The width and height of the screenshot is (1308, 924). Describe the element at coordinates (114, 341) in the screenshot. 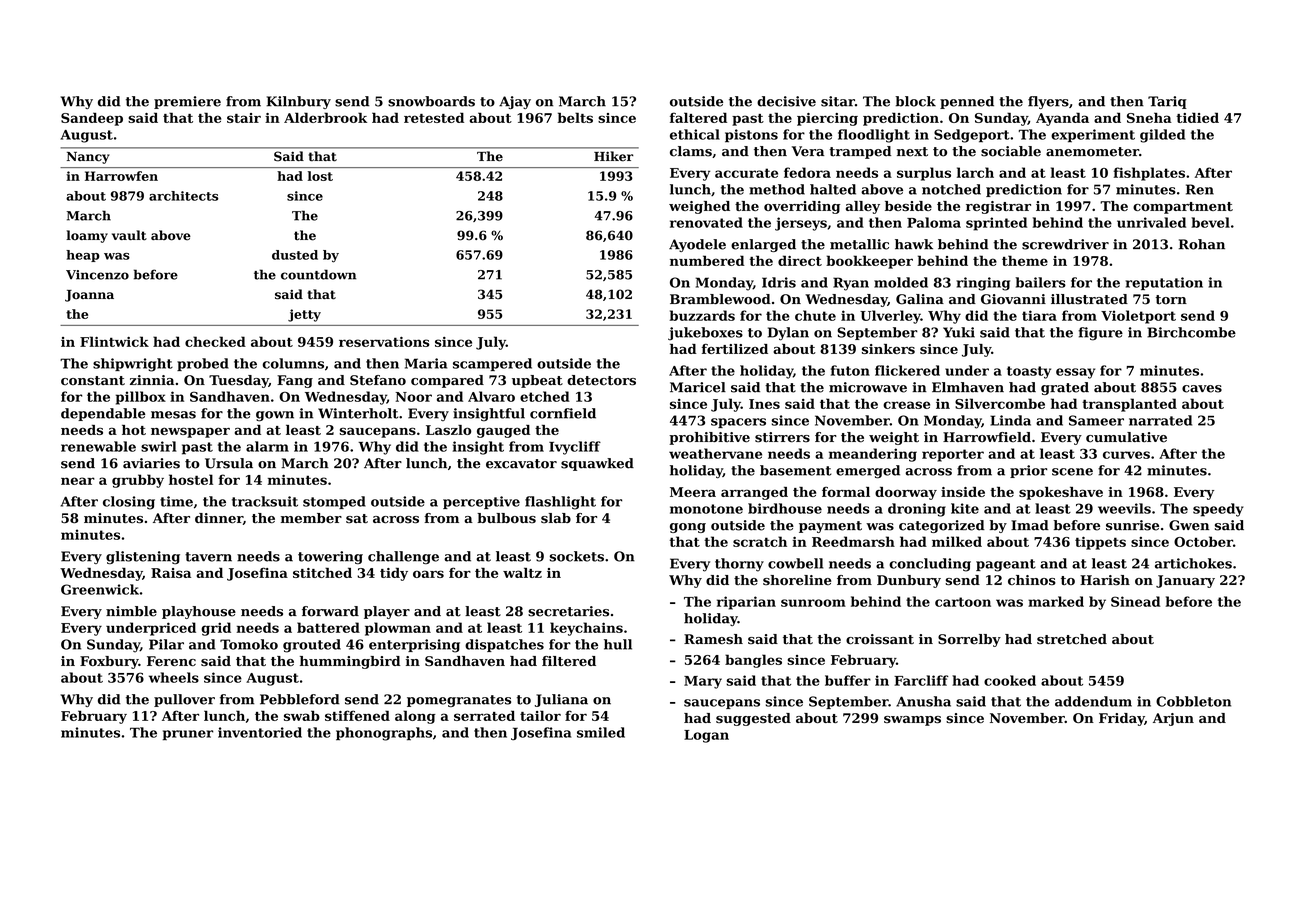

I see `Flintwick` at that location.
